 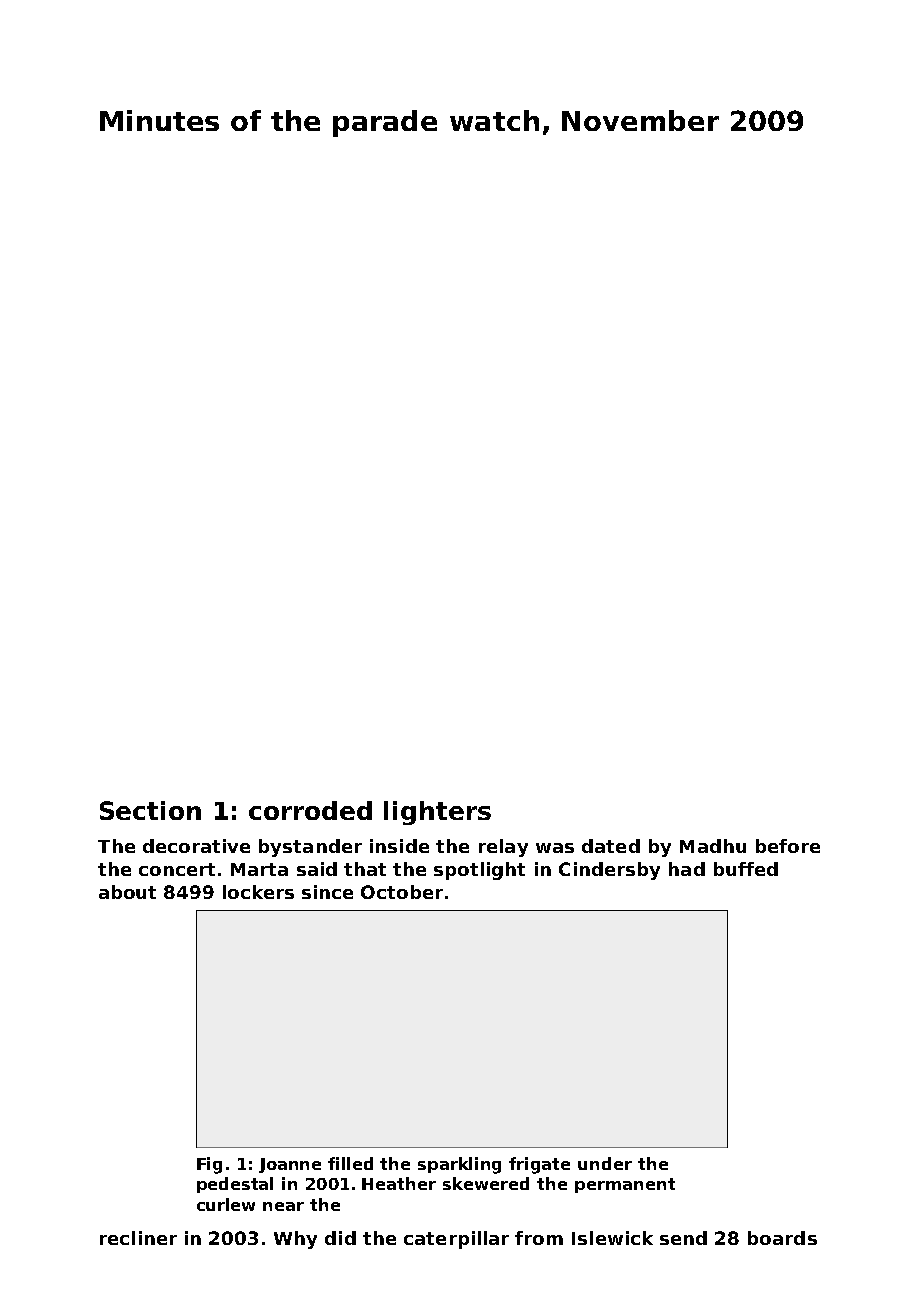 I want to click on near, so click(x=283, y=1206).
